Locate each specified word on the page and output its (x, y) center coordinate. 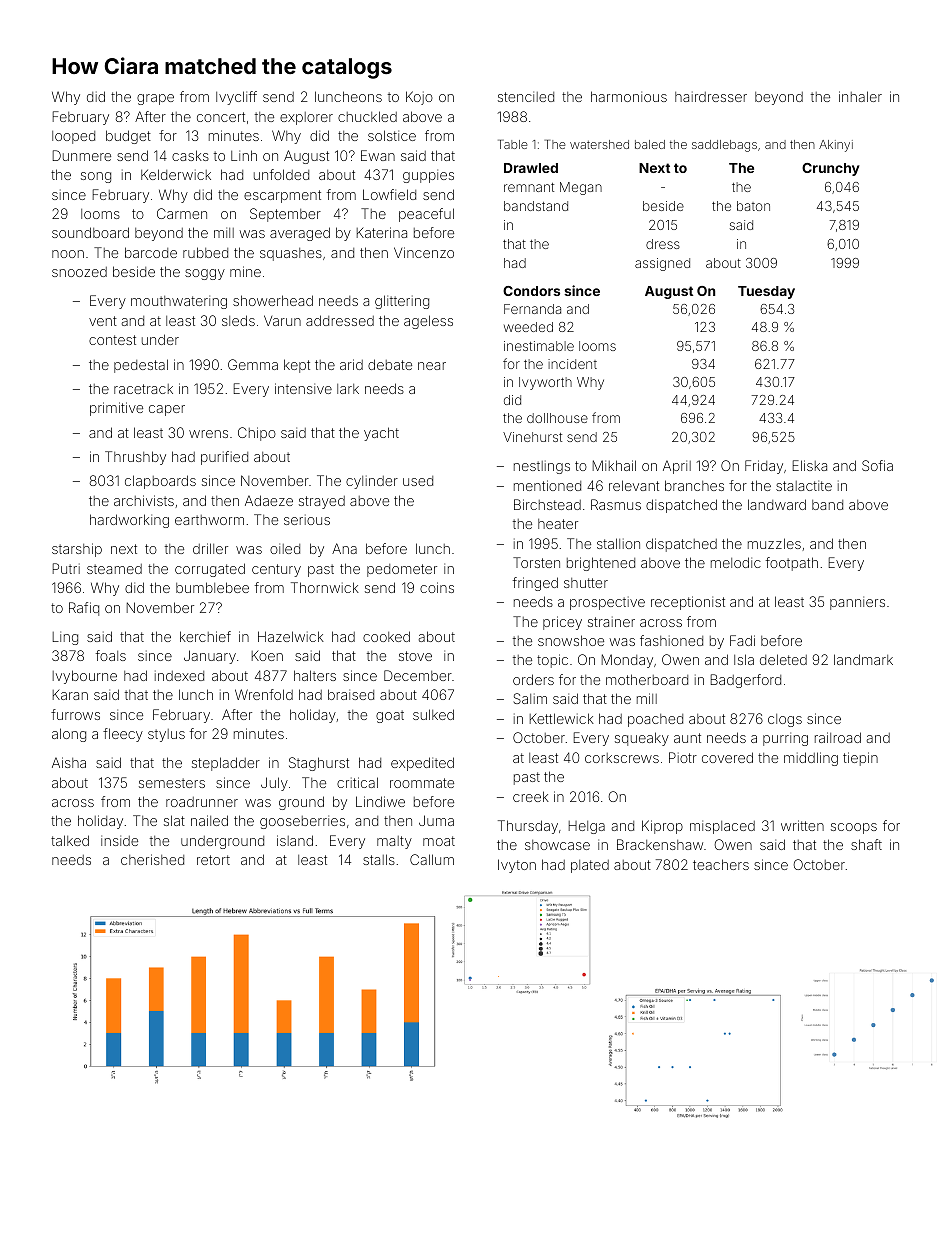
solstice (392, 135)
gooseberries (302, 822)
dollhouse (557, 418)
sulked (433, 714)
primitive (116, 409)
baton (753, 206)
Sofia (877, 465)
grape (155, 99)
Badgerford (746, 681)
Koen (267, 655)
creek (531, 796)
